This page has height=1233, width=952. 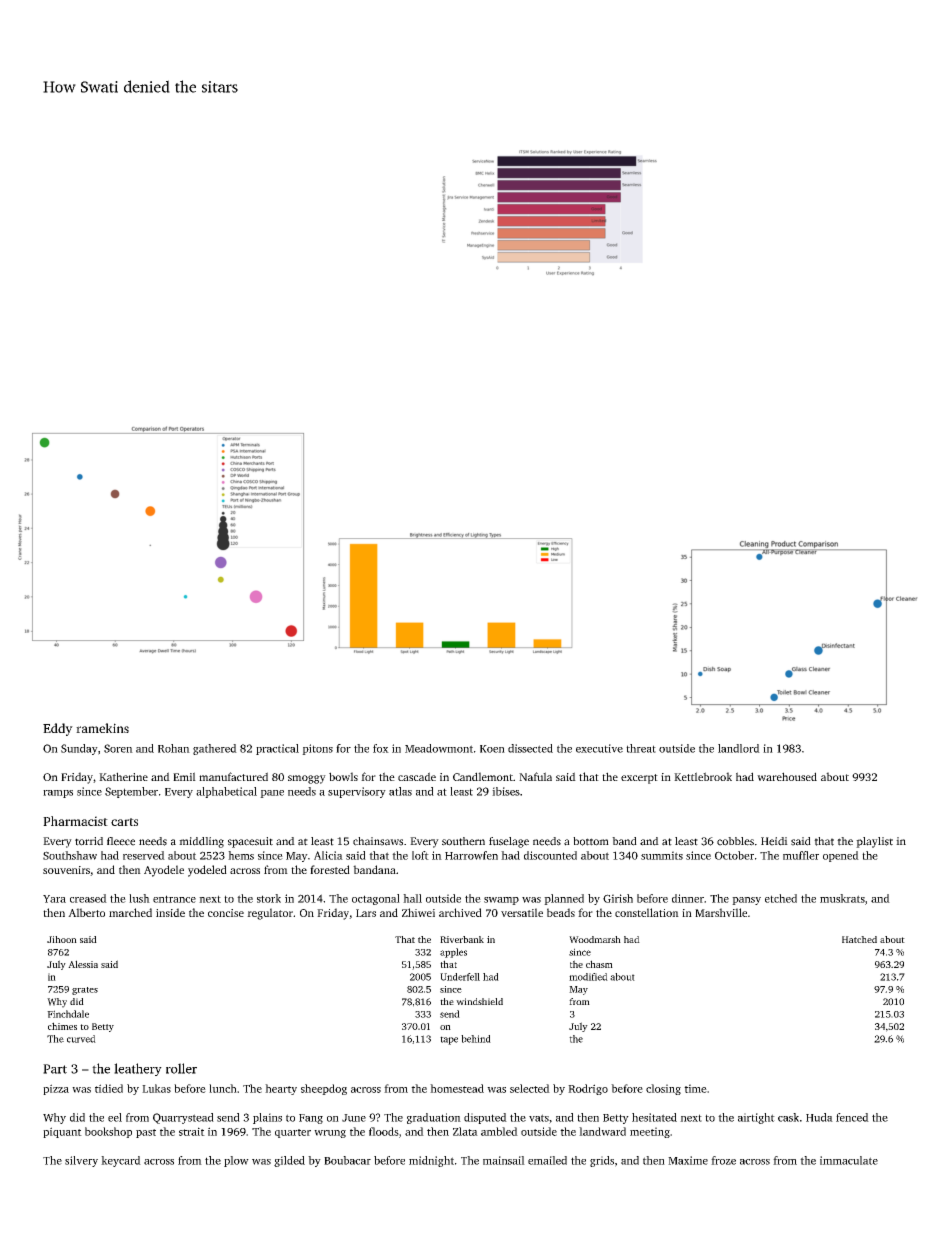 I want to click on closing, so click(x=663, y=1089).
